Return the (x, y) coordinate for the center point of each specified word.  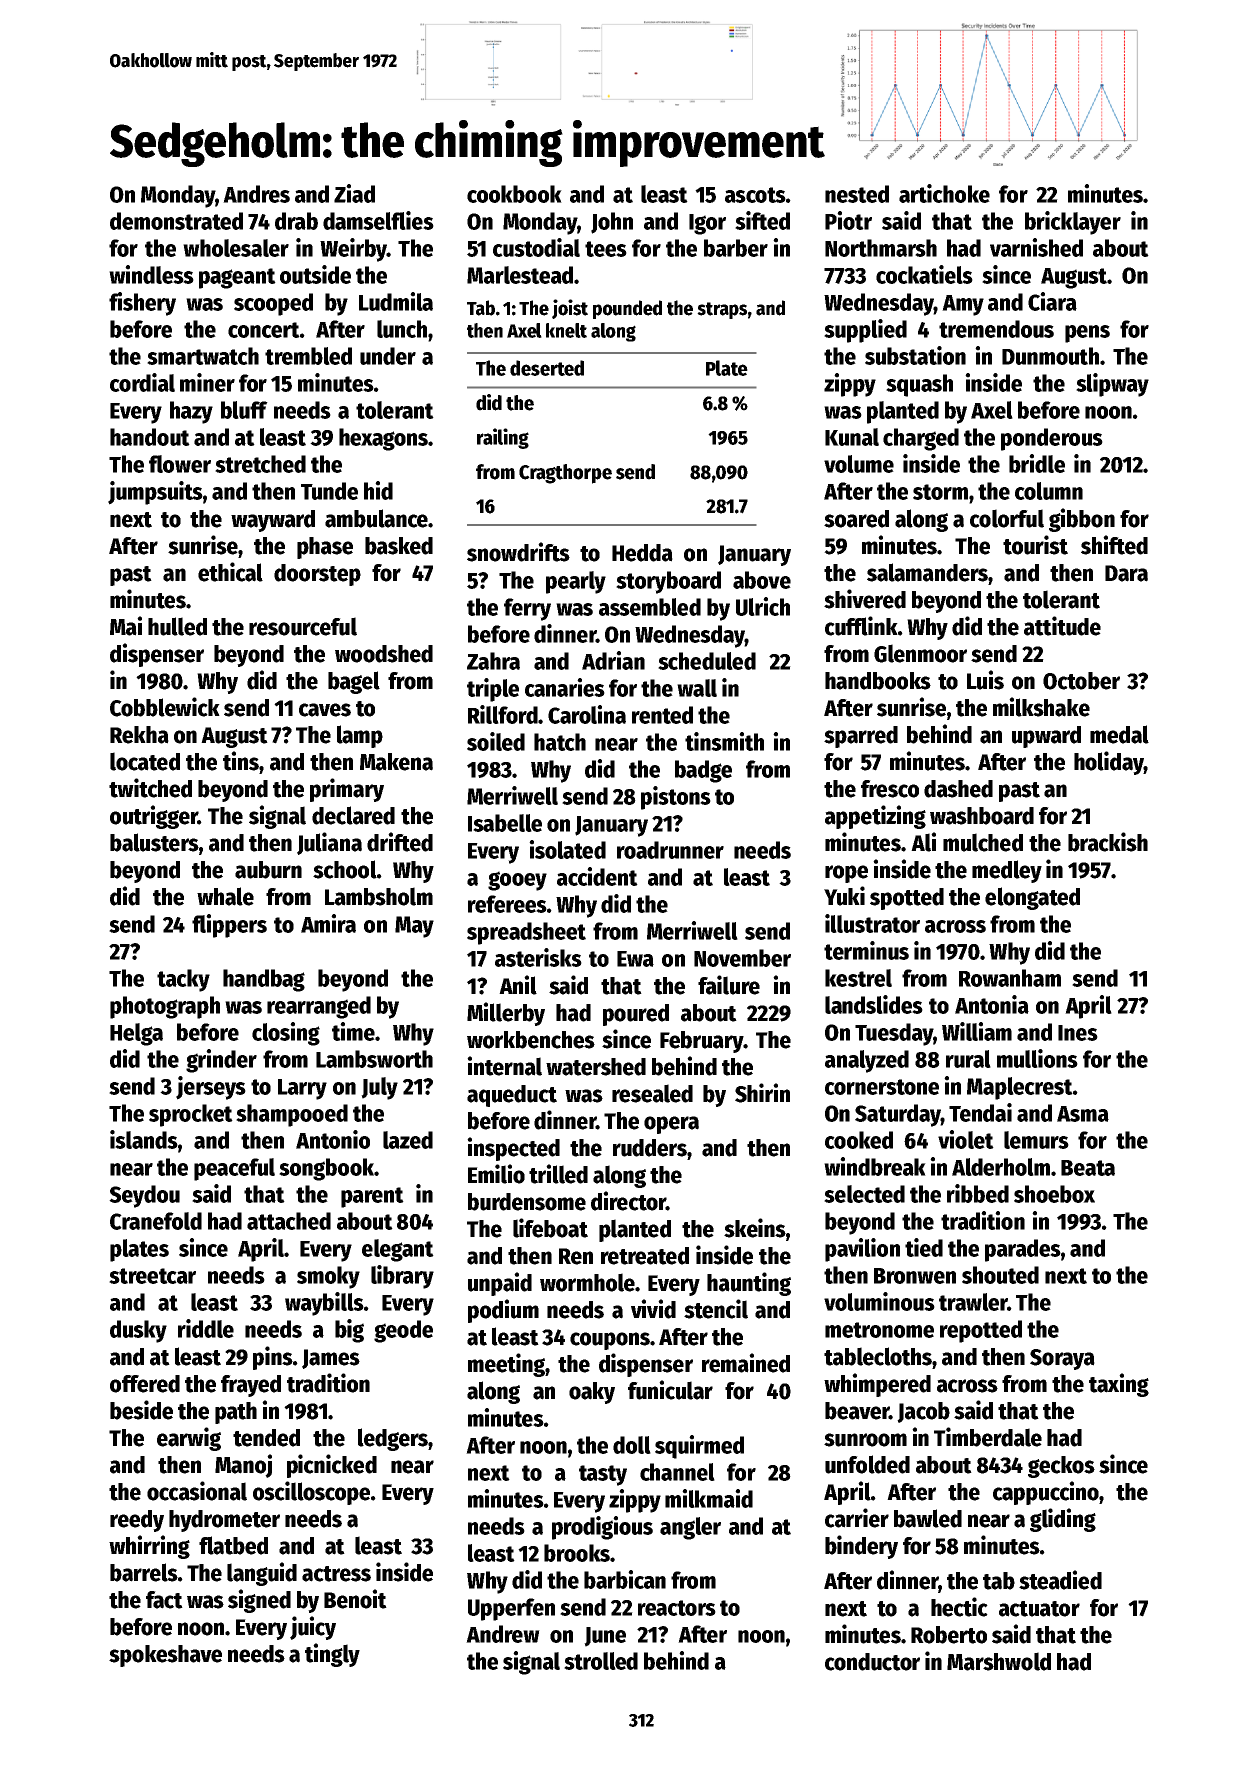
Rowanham (1010, 978)
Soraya (1062, 1359)
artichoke (944, 193)
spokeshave (165, 1656)
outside (315, 274)
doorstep (317, 575)
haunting (749, 1284)
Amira (328, 923)
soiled (496, 741)
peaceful (234, 1169)
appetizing (875, 817)
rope (846, 874)
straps (722, 310)
